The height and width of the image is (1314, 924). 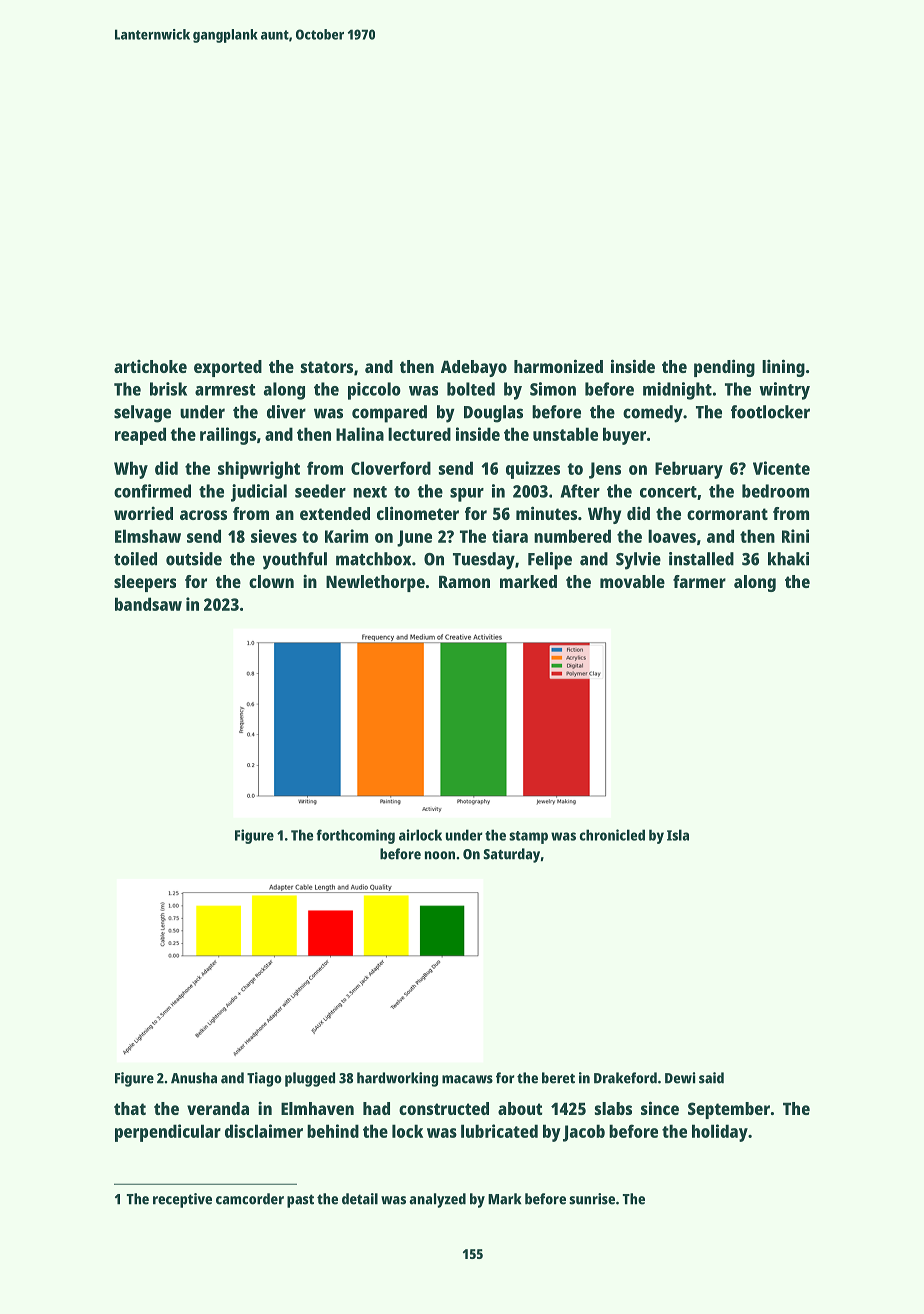 I want to click on noon, so click(x=440, y=855).
